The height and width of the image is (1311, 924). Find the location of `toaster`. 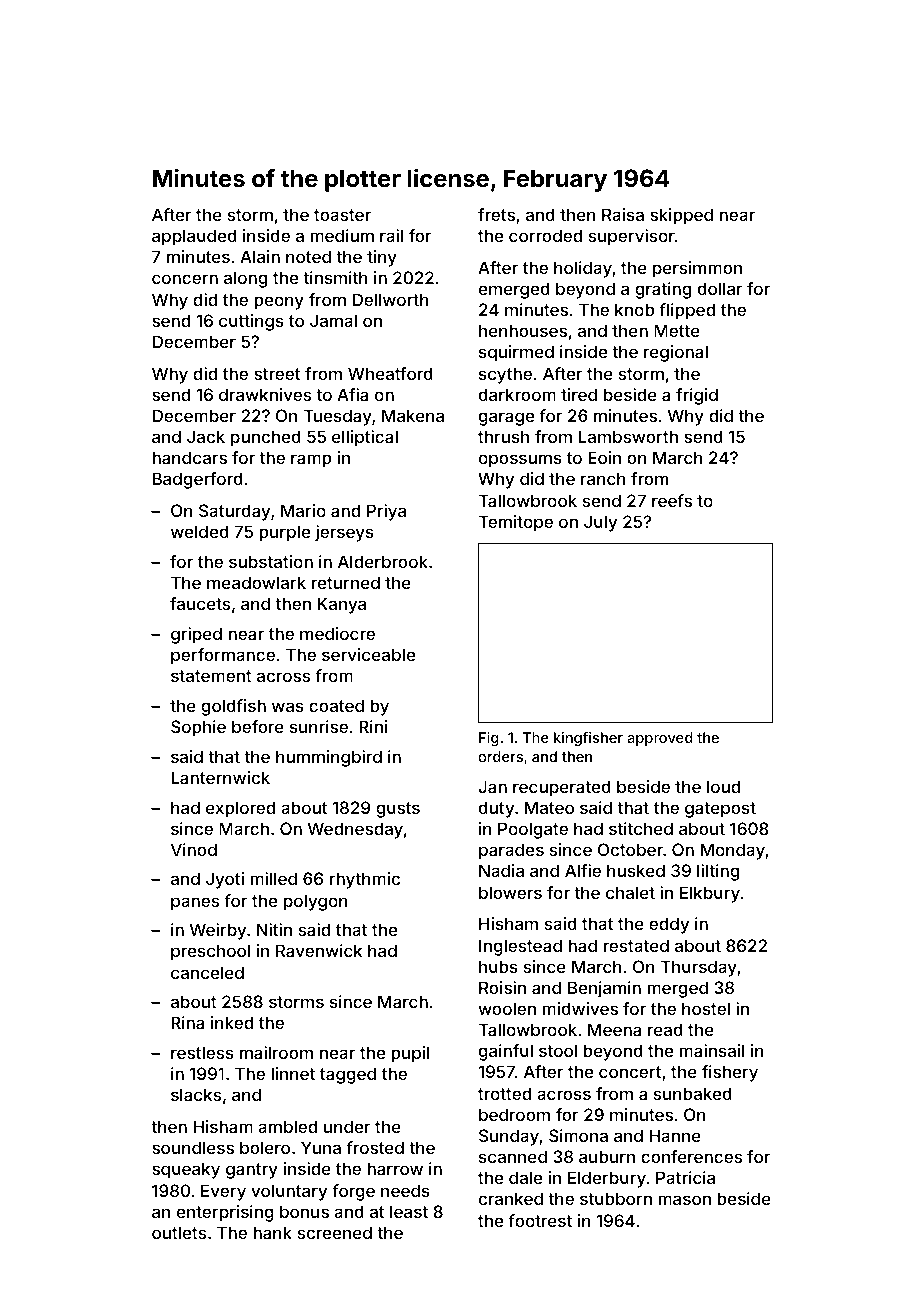

toaster is located at coordinates (342, 215).
